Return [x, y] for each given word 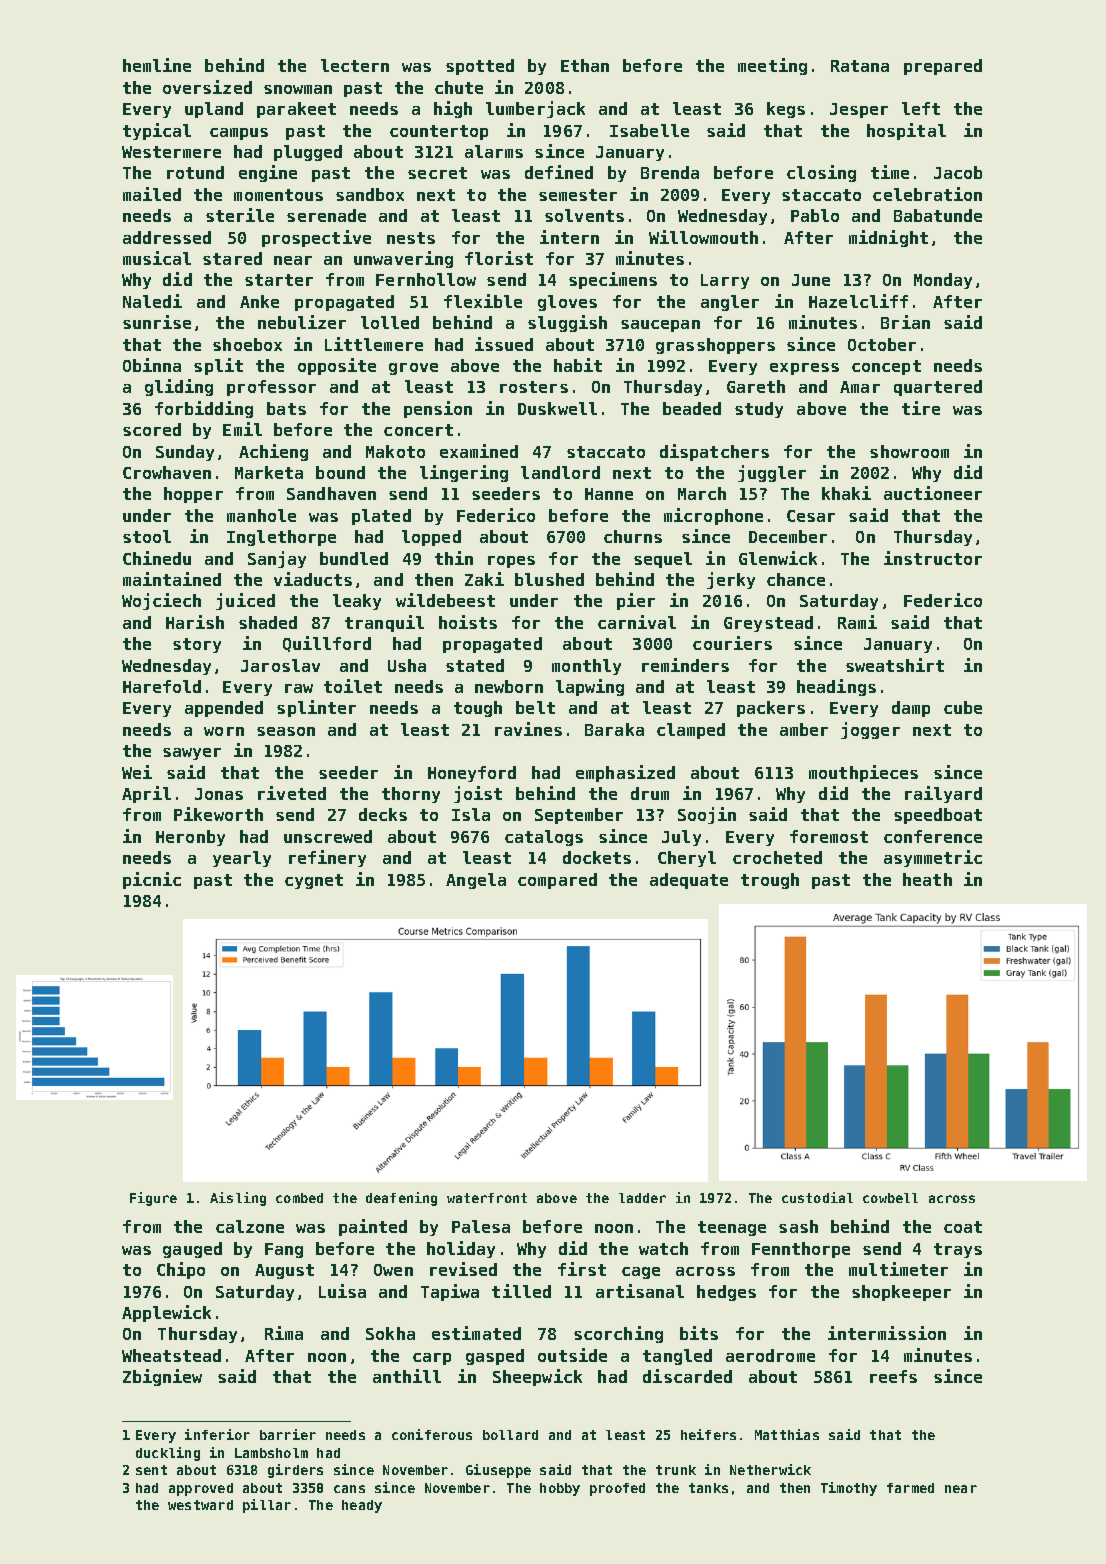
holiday [461, 1249]
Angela [476, 881]
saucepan [660, 326]
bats [286, 408]
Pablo [815, 215]
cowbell [890, 1198]
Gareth [756, 386]
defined [559, 172]
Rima [284, 1333]
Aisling [238, 1199]
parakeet [296, 110]
